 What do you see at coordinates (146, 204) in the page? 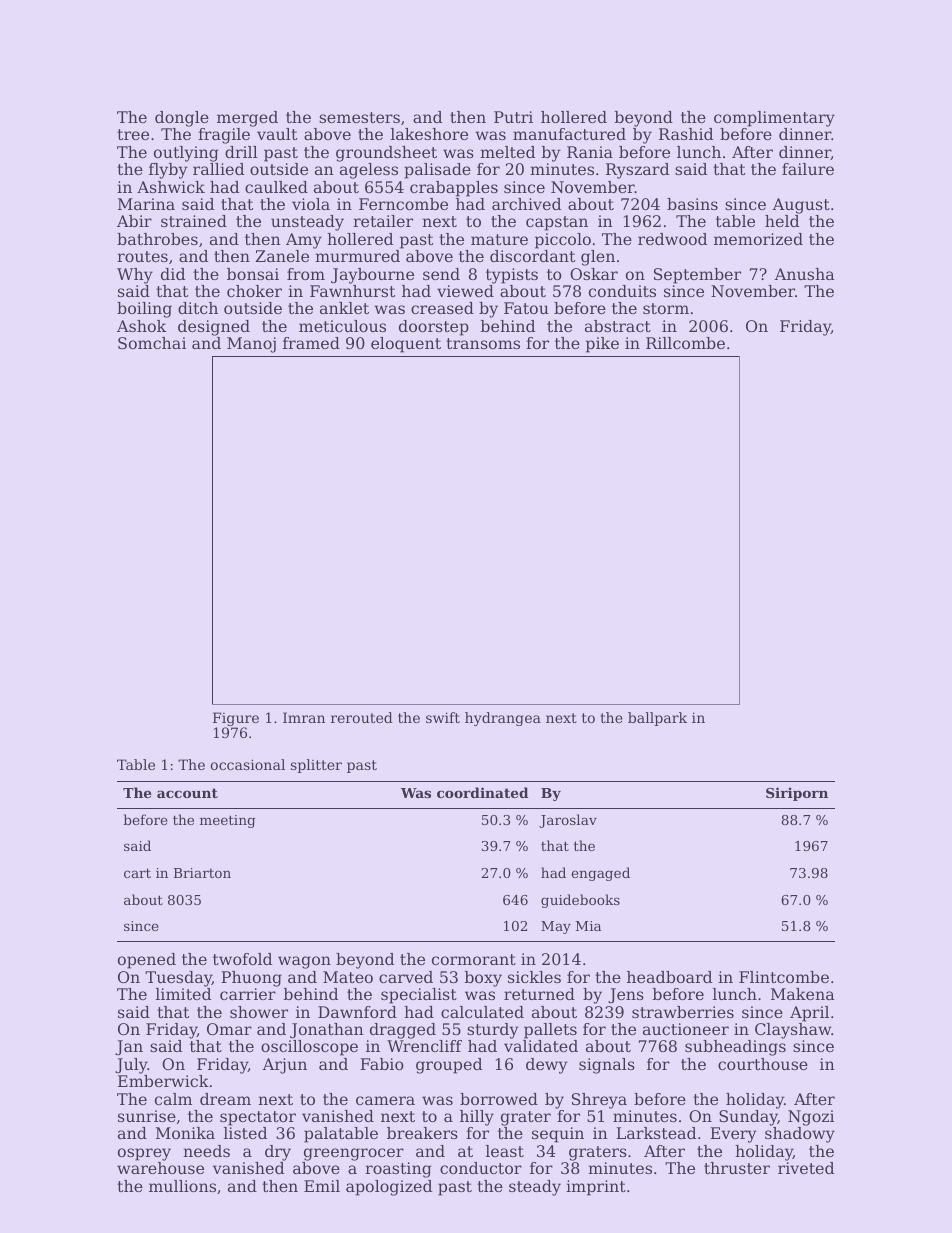
I see `Marina` at bounding box center [146, 204].
